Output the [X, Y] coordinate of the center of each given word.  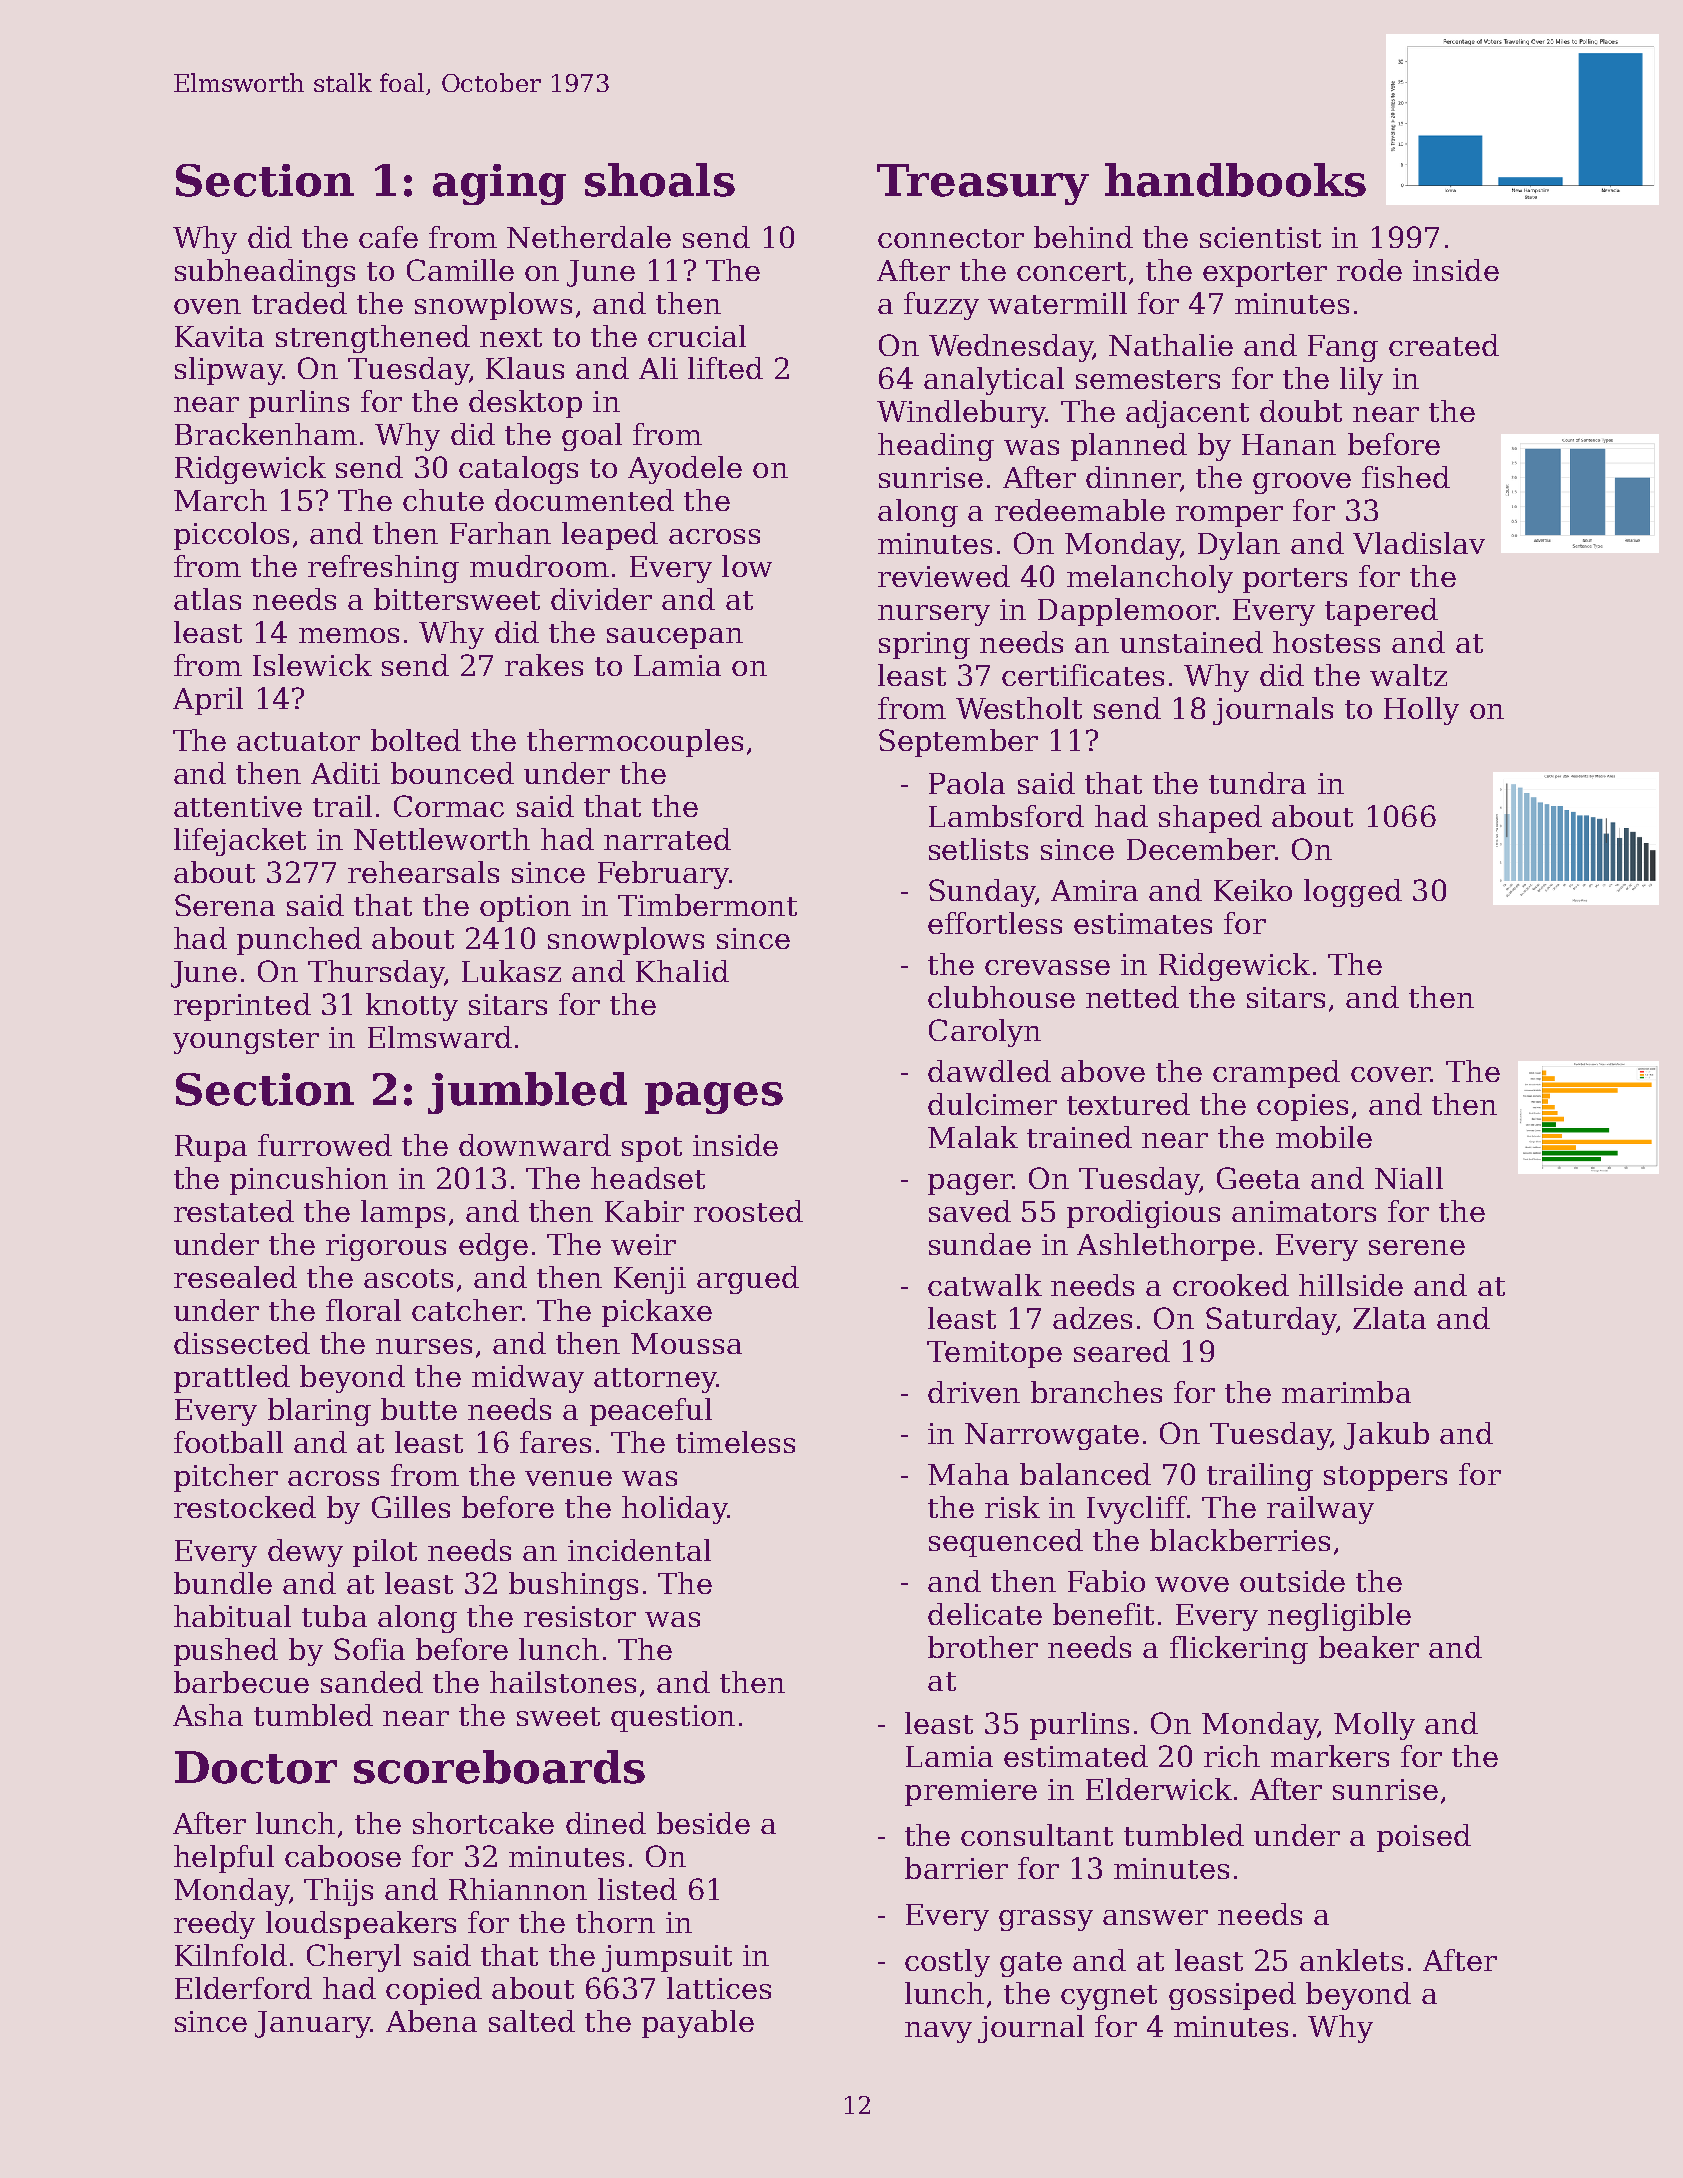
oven [207, 306]
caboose [343, 1856]
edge [493, 1247]
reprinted [242, 1007]
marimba [1346, 1392]
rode [1369, 270]
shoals [660, 180]
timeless [735, 1442]
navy [938, 2032]
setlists [978, 849]
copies [1302, 1107]
